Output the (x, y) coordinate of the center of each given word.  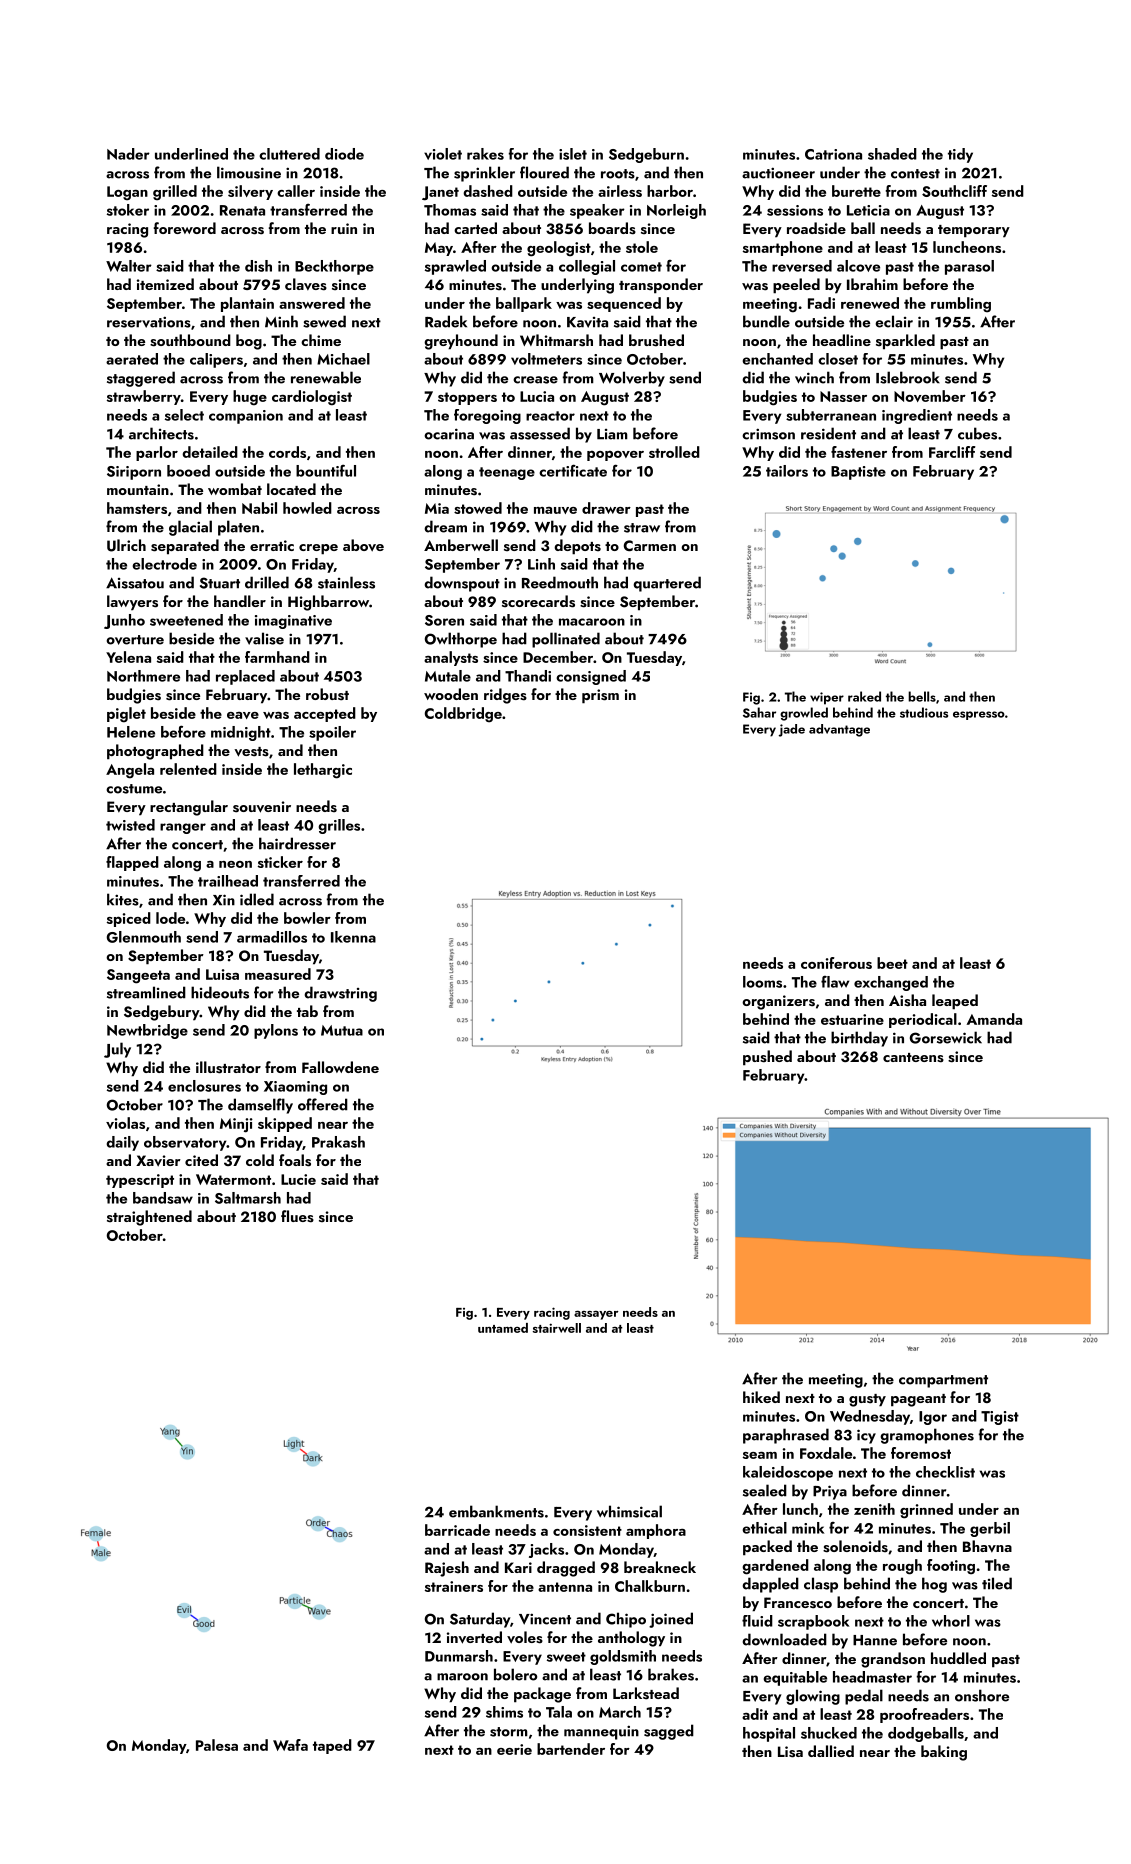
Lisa (790, 1752)
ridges (505, 696)
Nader (128, 154)
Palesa (217, 1745)
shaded (892, 154)
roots (618, 174)
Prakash (338, 1142)
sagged (669, 1732)
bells (922, 696)
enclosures (204, 1086)
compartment (943, 1381)
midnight (241, 733)
